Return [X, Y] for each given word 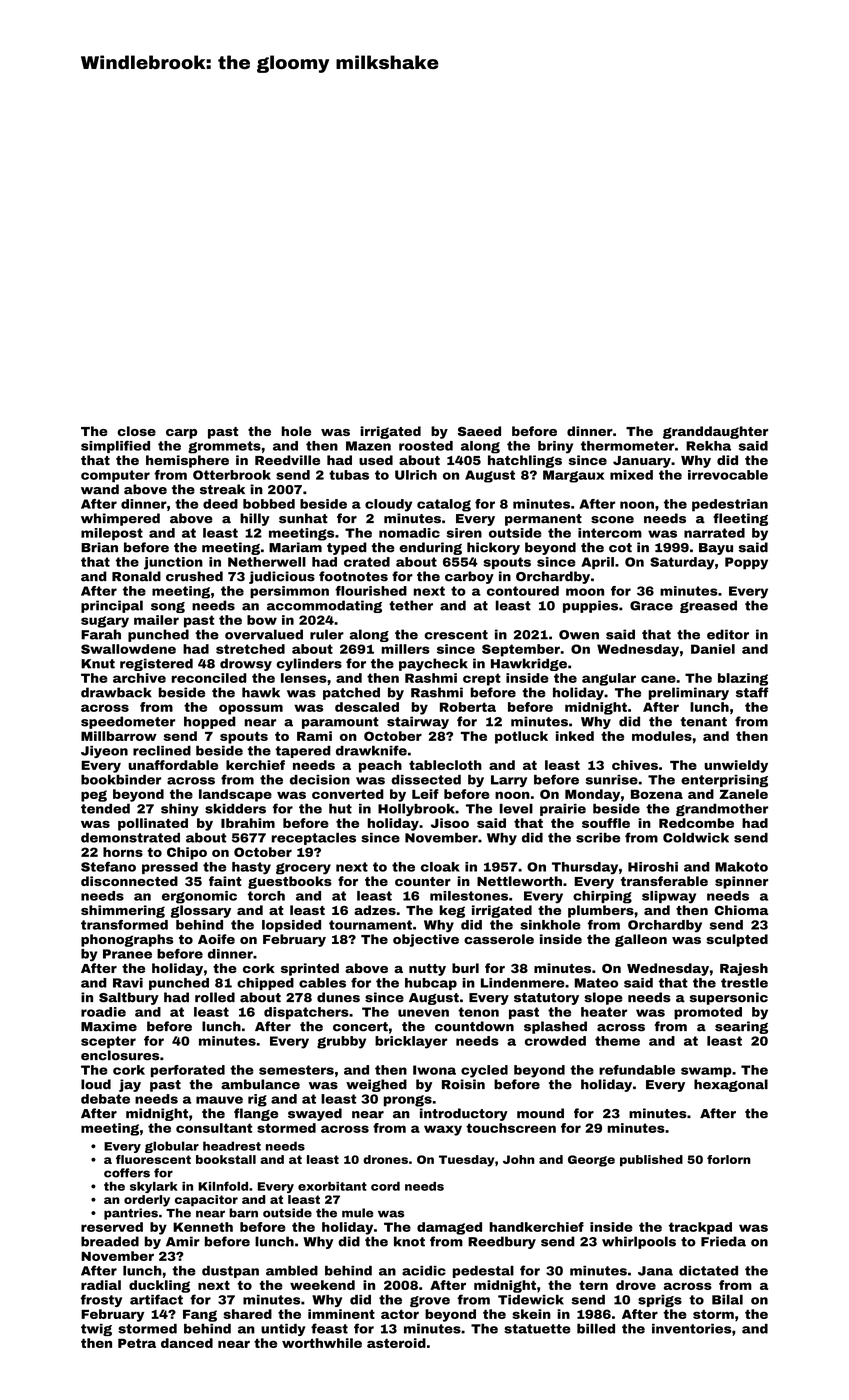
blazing [743, 679]
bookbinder [121, 779]
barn [243, 1213]
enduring [430, 548]
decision [320, 780]
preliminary [689, 693]
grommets [224, 447]
